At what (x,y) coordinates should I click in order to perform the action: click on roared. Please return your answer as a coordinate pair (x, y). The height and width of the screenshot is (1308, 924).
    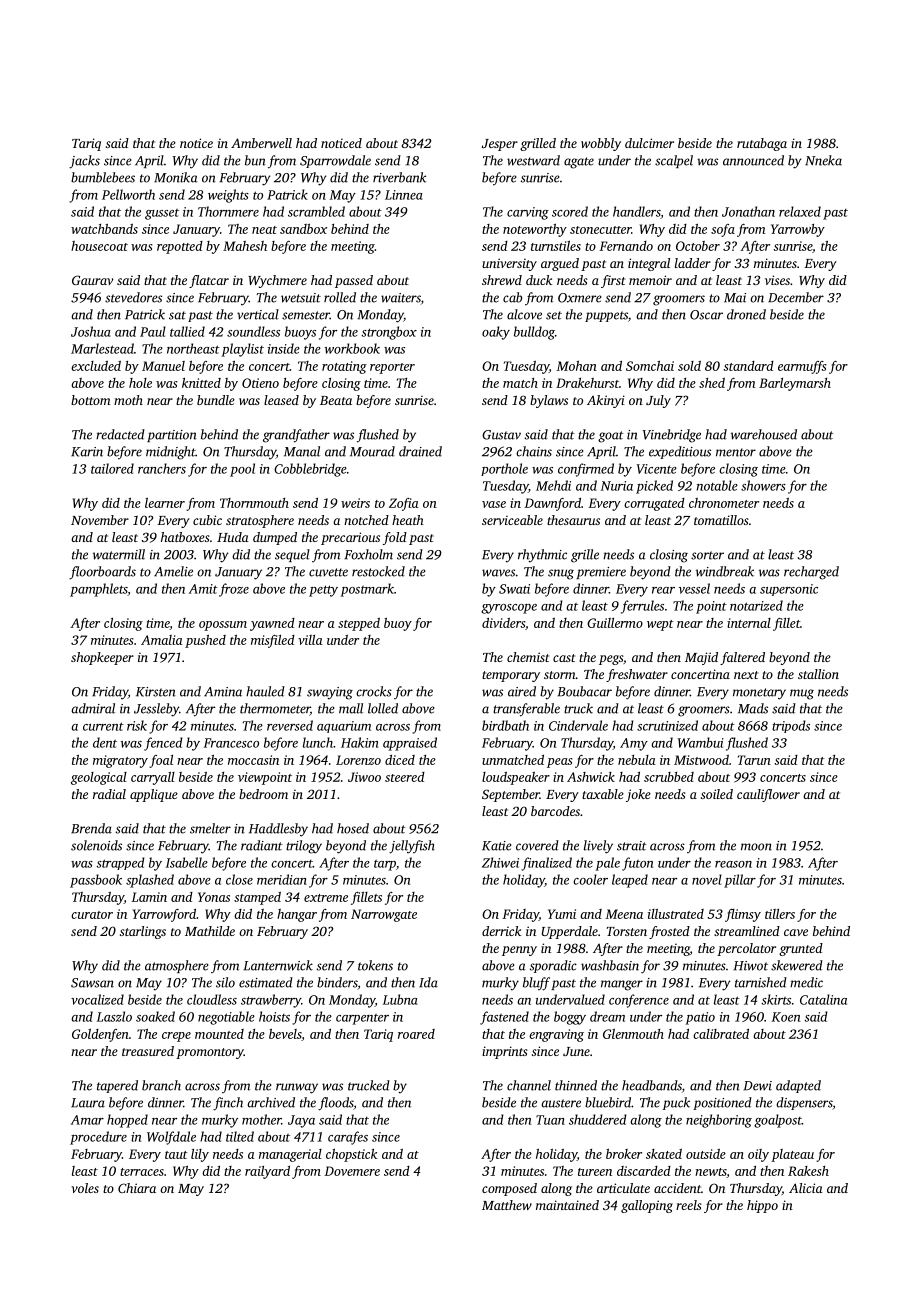
    Looking at the image, I should click on (416, 1034).
